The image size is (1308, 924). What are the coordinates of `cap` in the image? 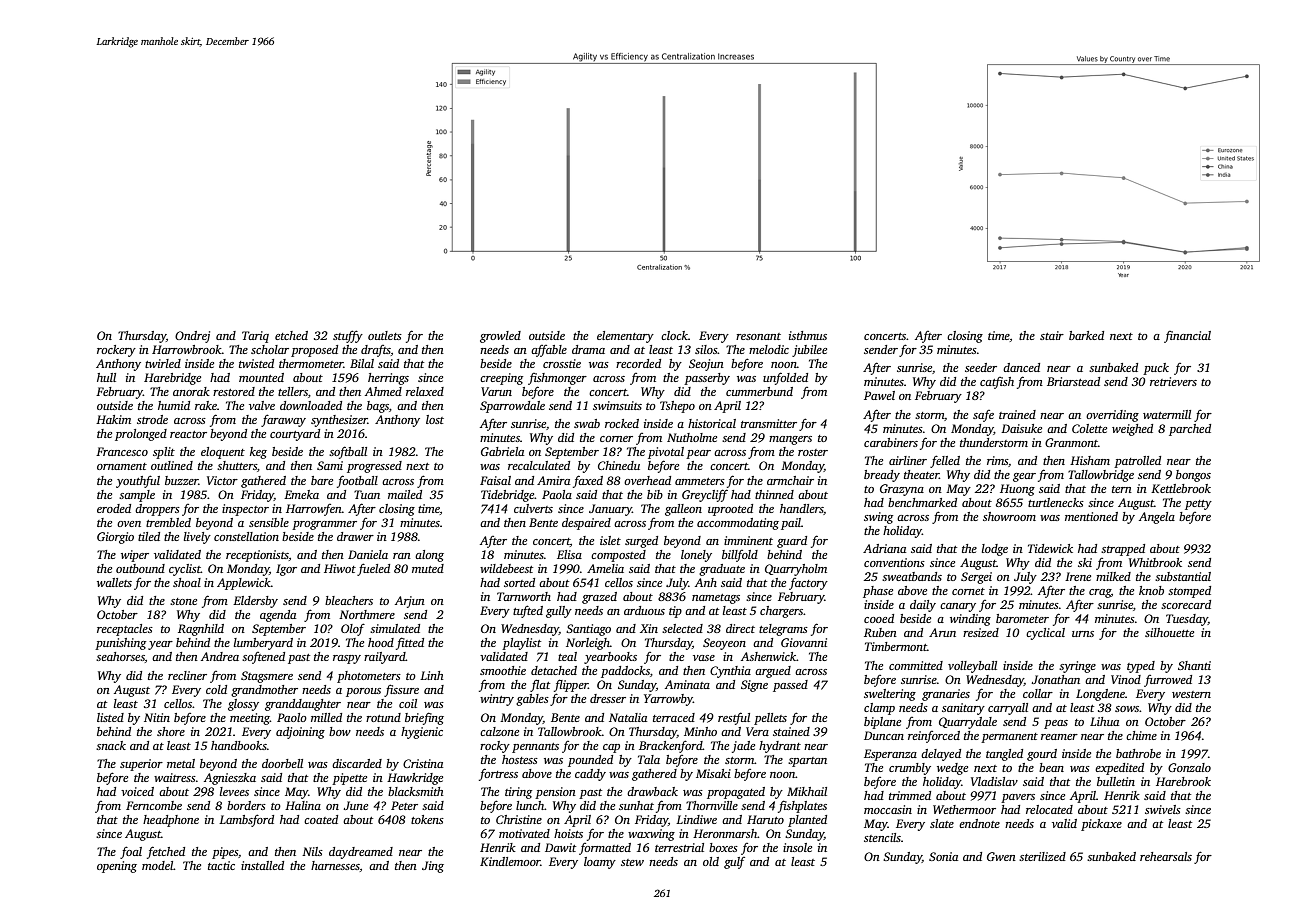 It's located at (611, 748).
